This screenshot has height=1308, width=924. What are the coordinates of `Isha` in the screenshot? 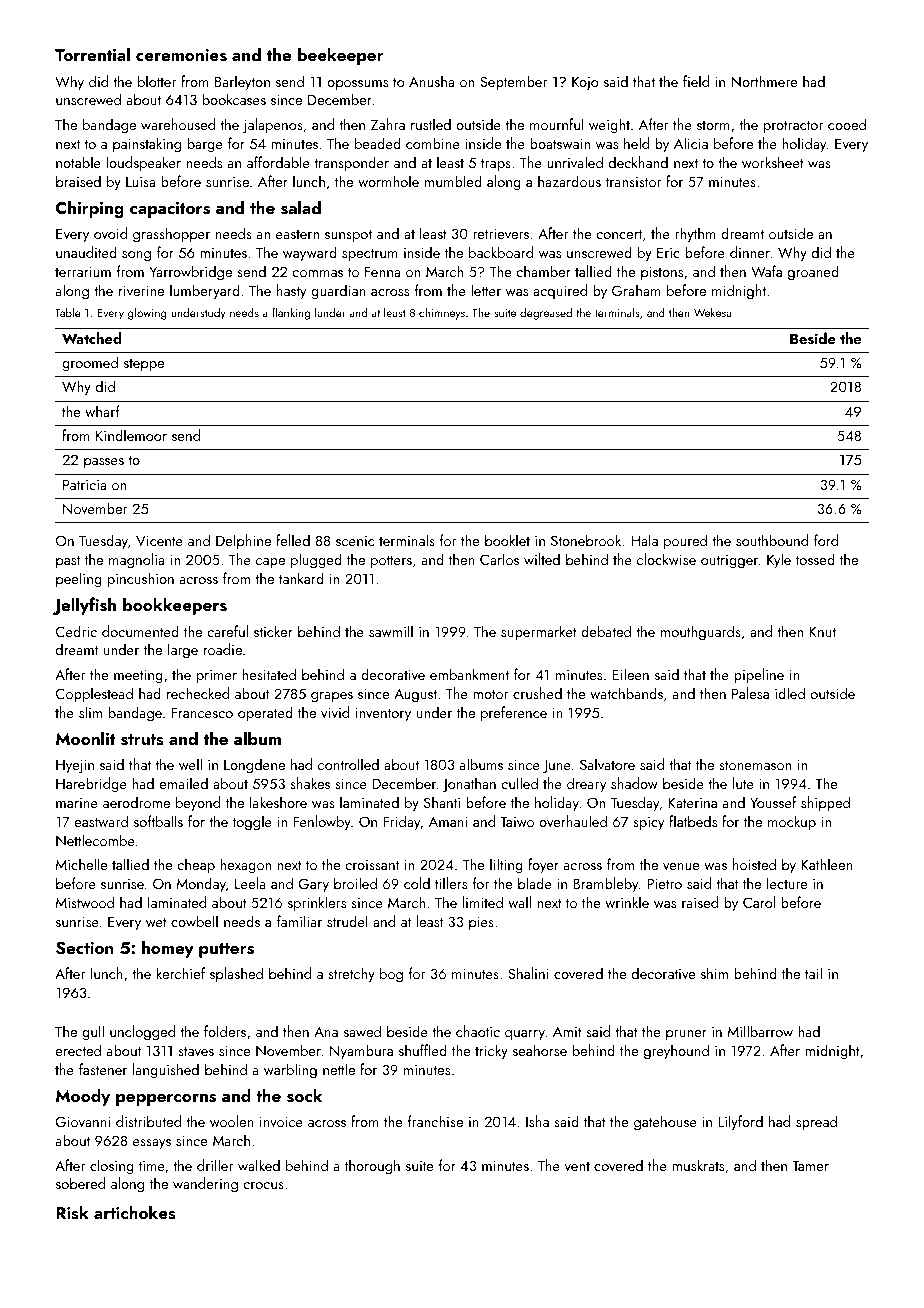 It's located at (537, 1121).
